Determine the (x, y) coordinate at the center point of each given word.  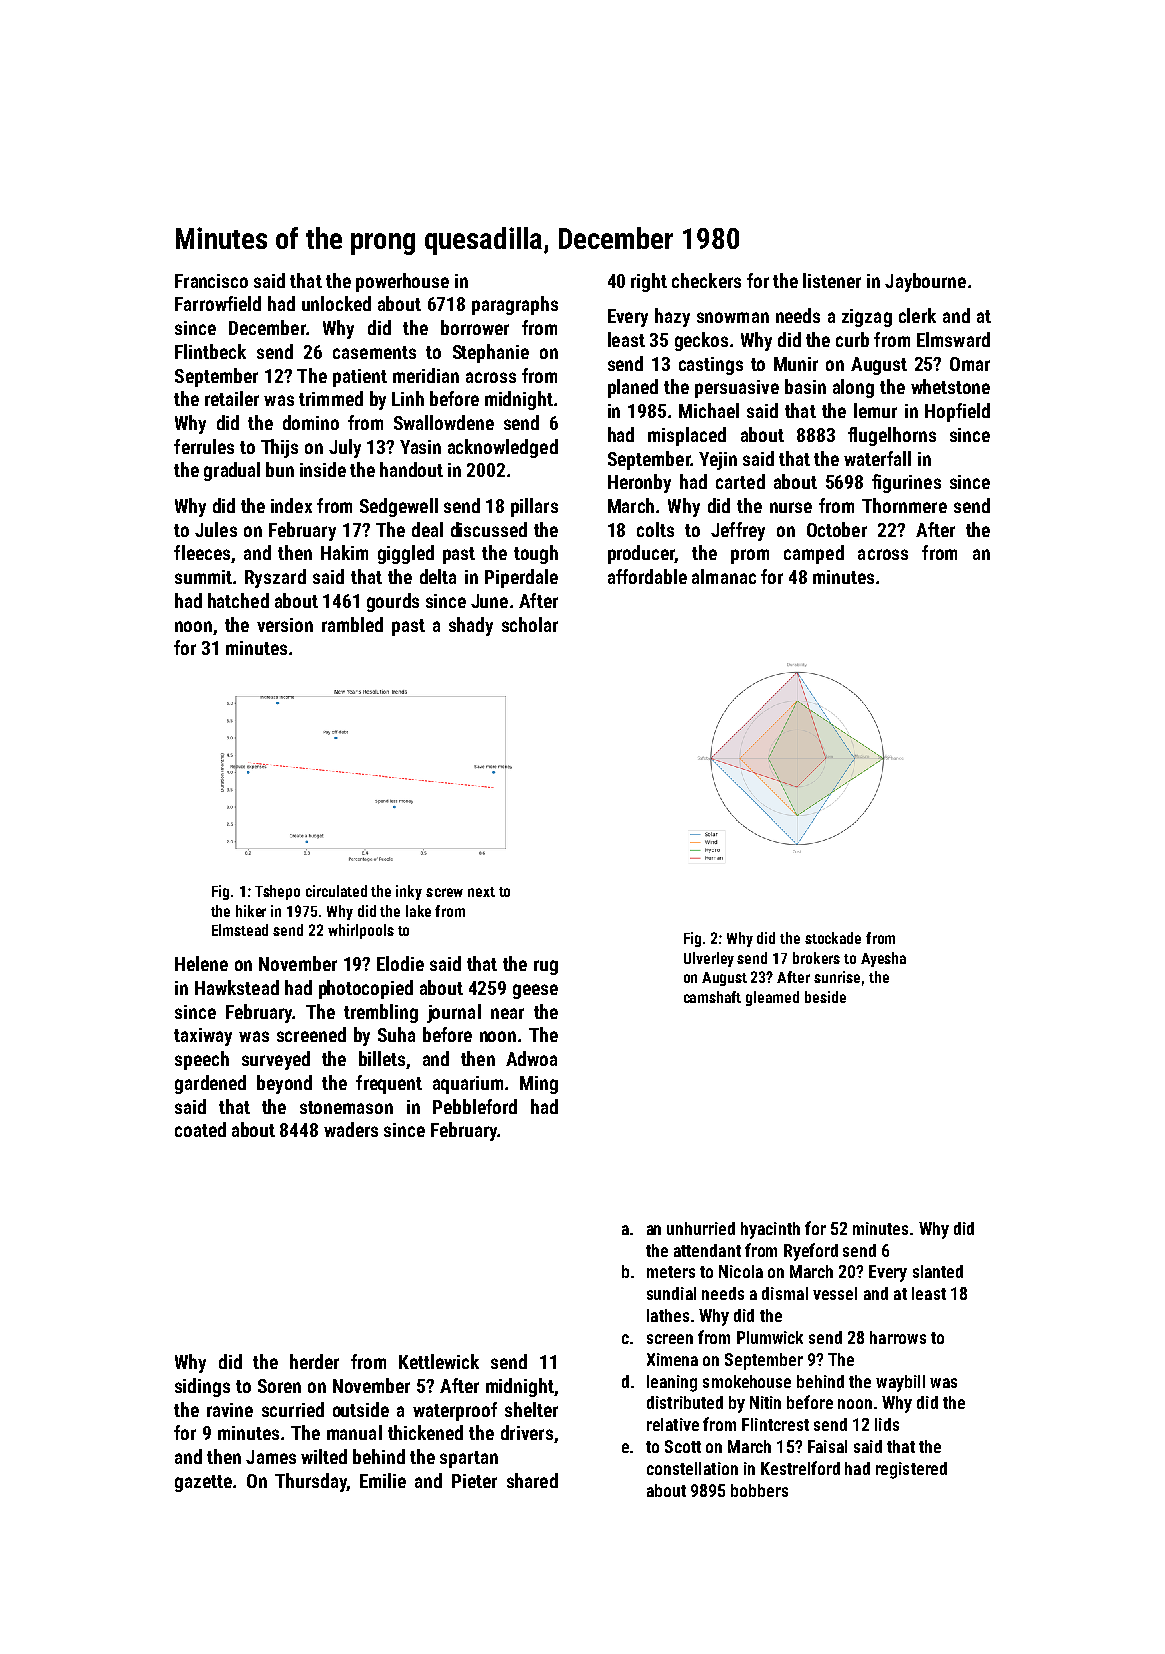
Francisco (211, 281)
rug (546, 967)
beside (825, 997)
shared (532, 1480)
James (271, 1457)
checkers (706, 280)
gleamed (772, 998)
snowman (733, 317)
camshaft (712, 997)
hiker (251, 911)
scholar (530, 624)
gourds (393, 602)
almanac (724, 576)
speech (202, 1060)
